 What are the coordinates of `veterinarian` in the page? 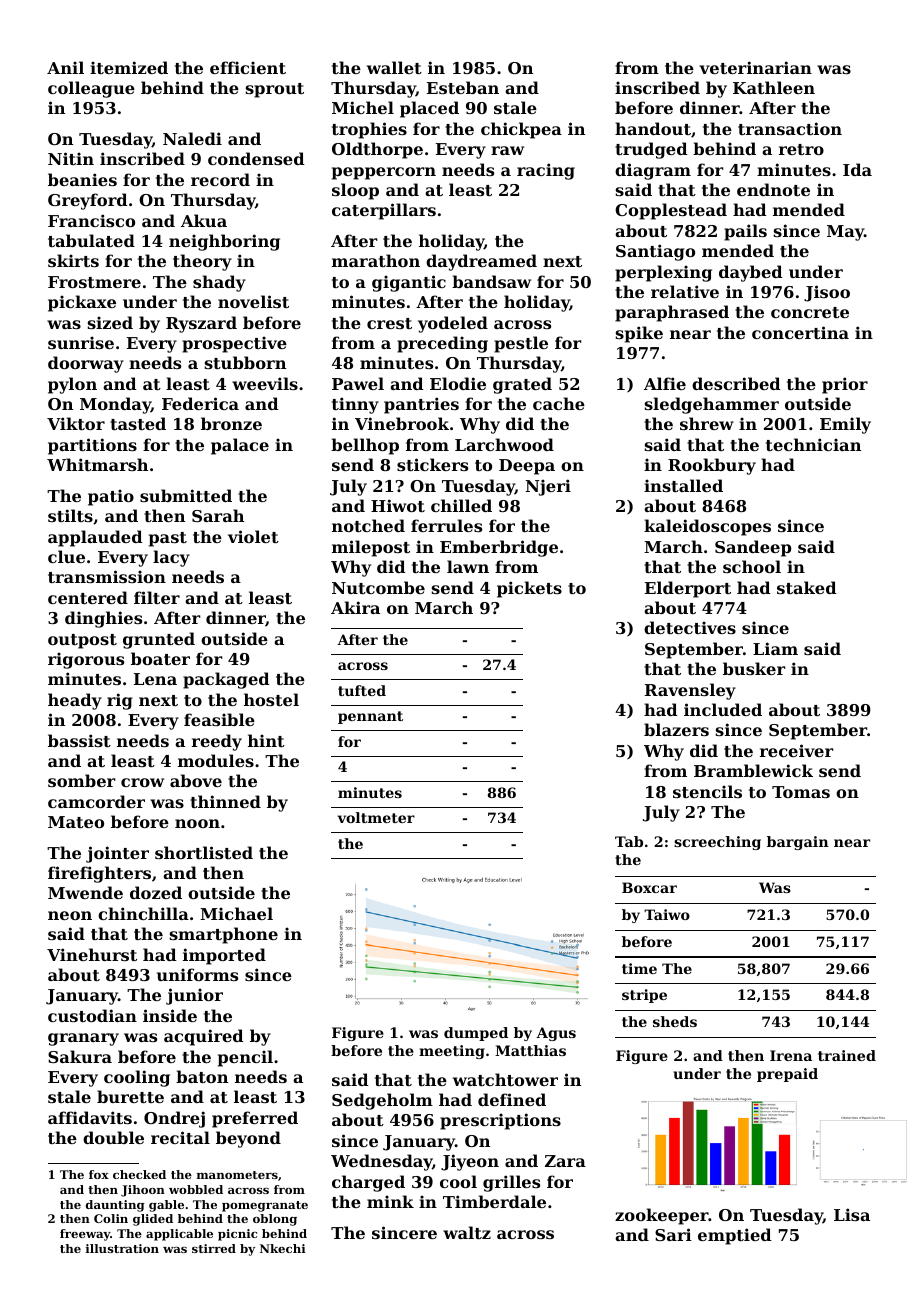 It's located at (755, 67).
